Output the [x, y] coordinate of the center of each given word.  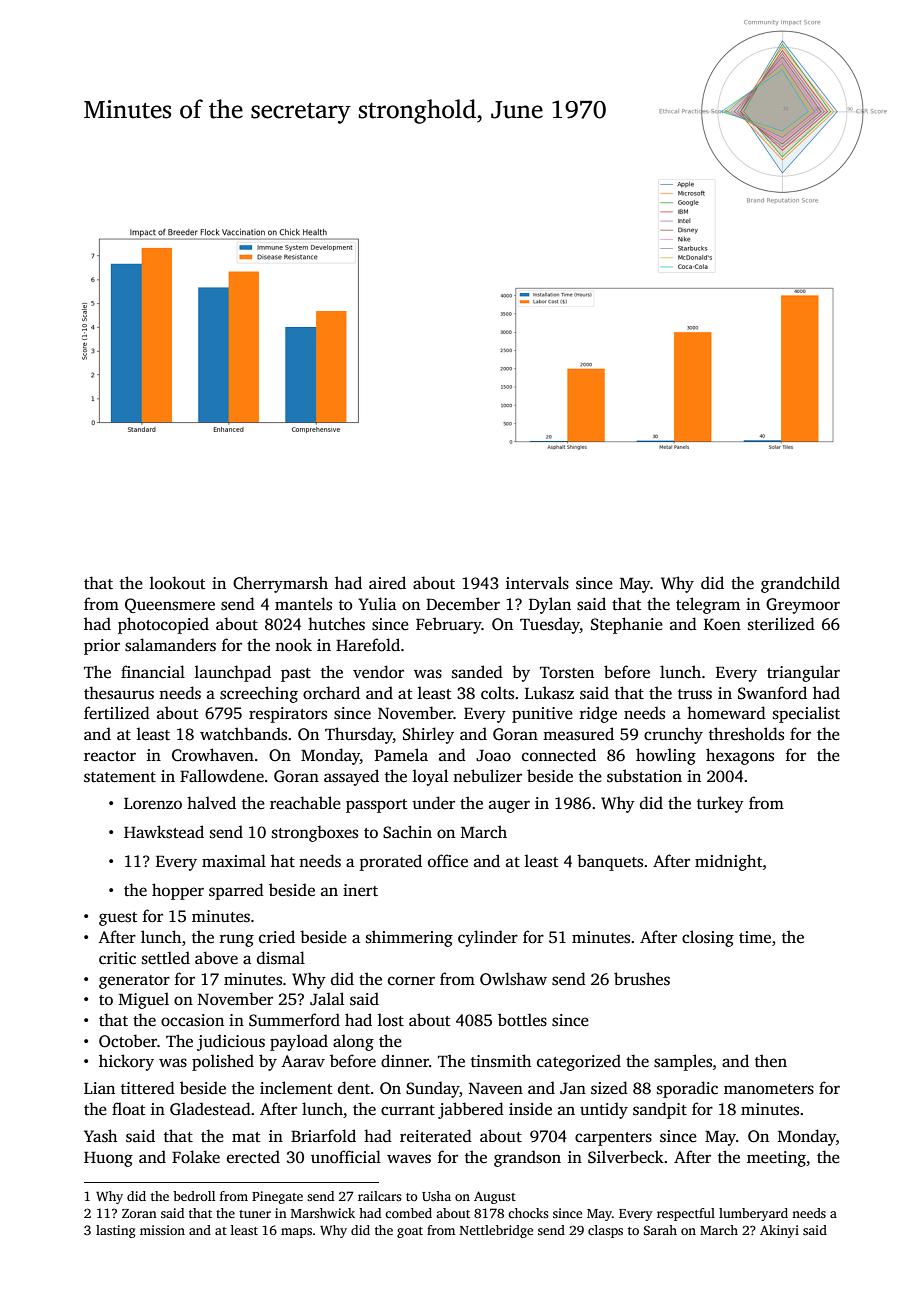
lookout [177, 583]
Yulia [377, 603]
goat [410, 1232]
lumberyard [753, 1214]
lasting [115, 1231]
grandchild [800, 584]
